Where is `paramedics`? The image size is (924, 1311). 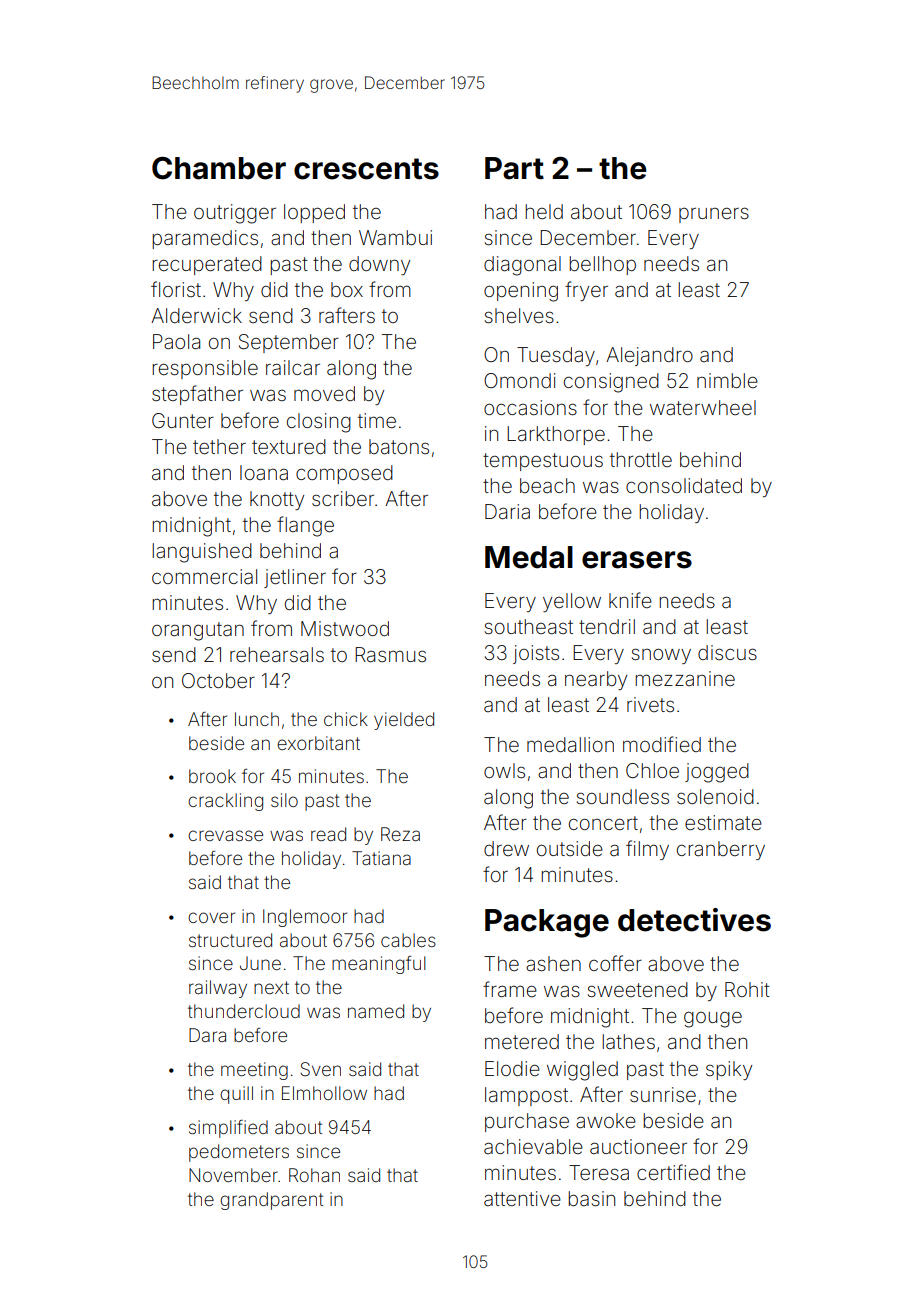 paramedics is located at coordinates (205, 239).
